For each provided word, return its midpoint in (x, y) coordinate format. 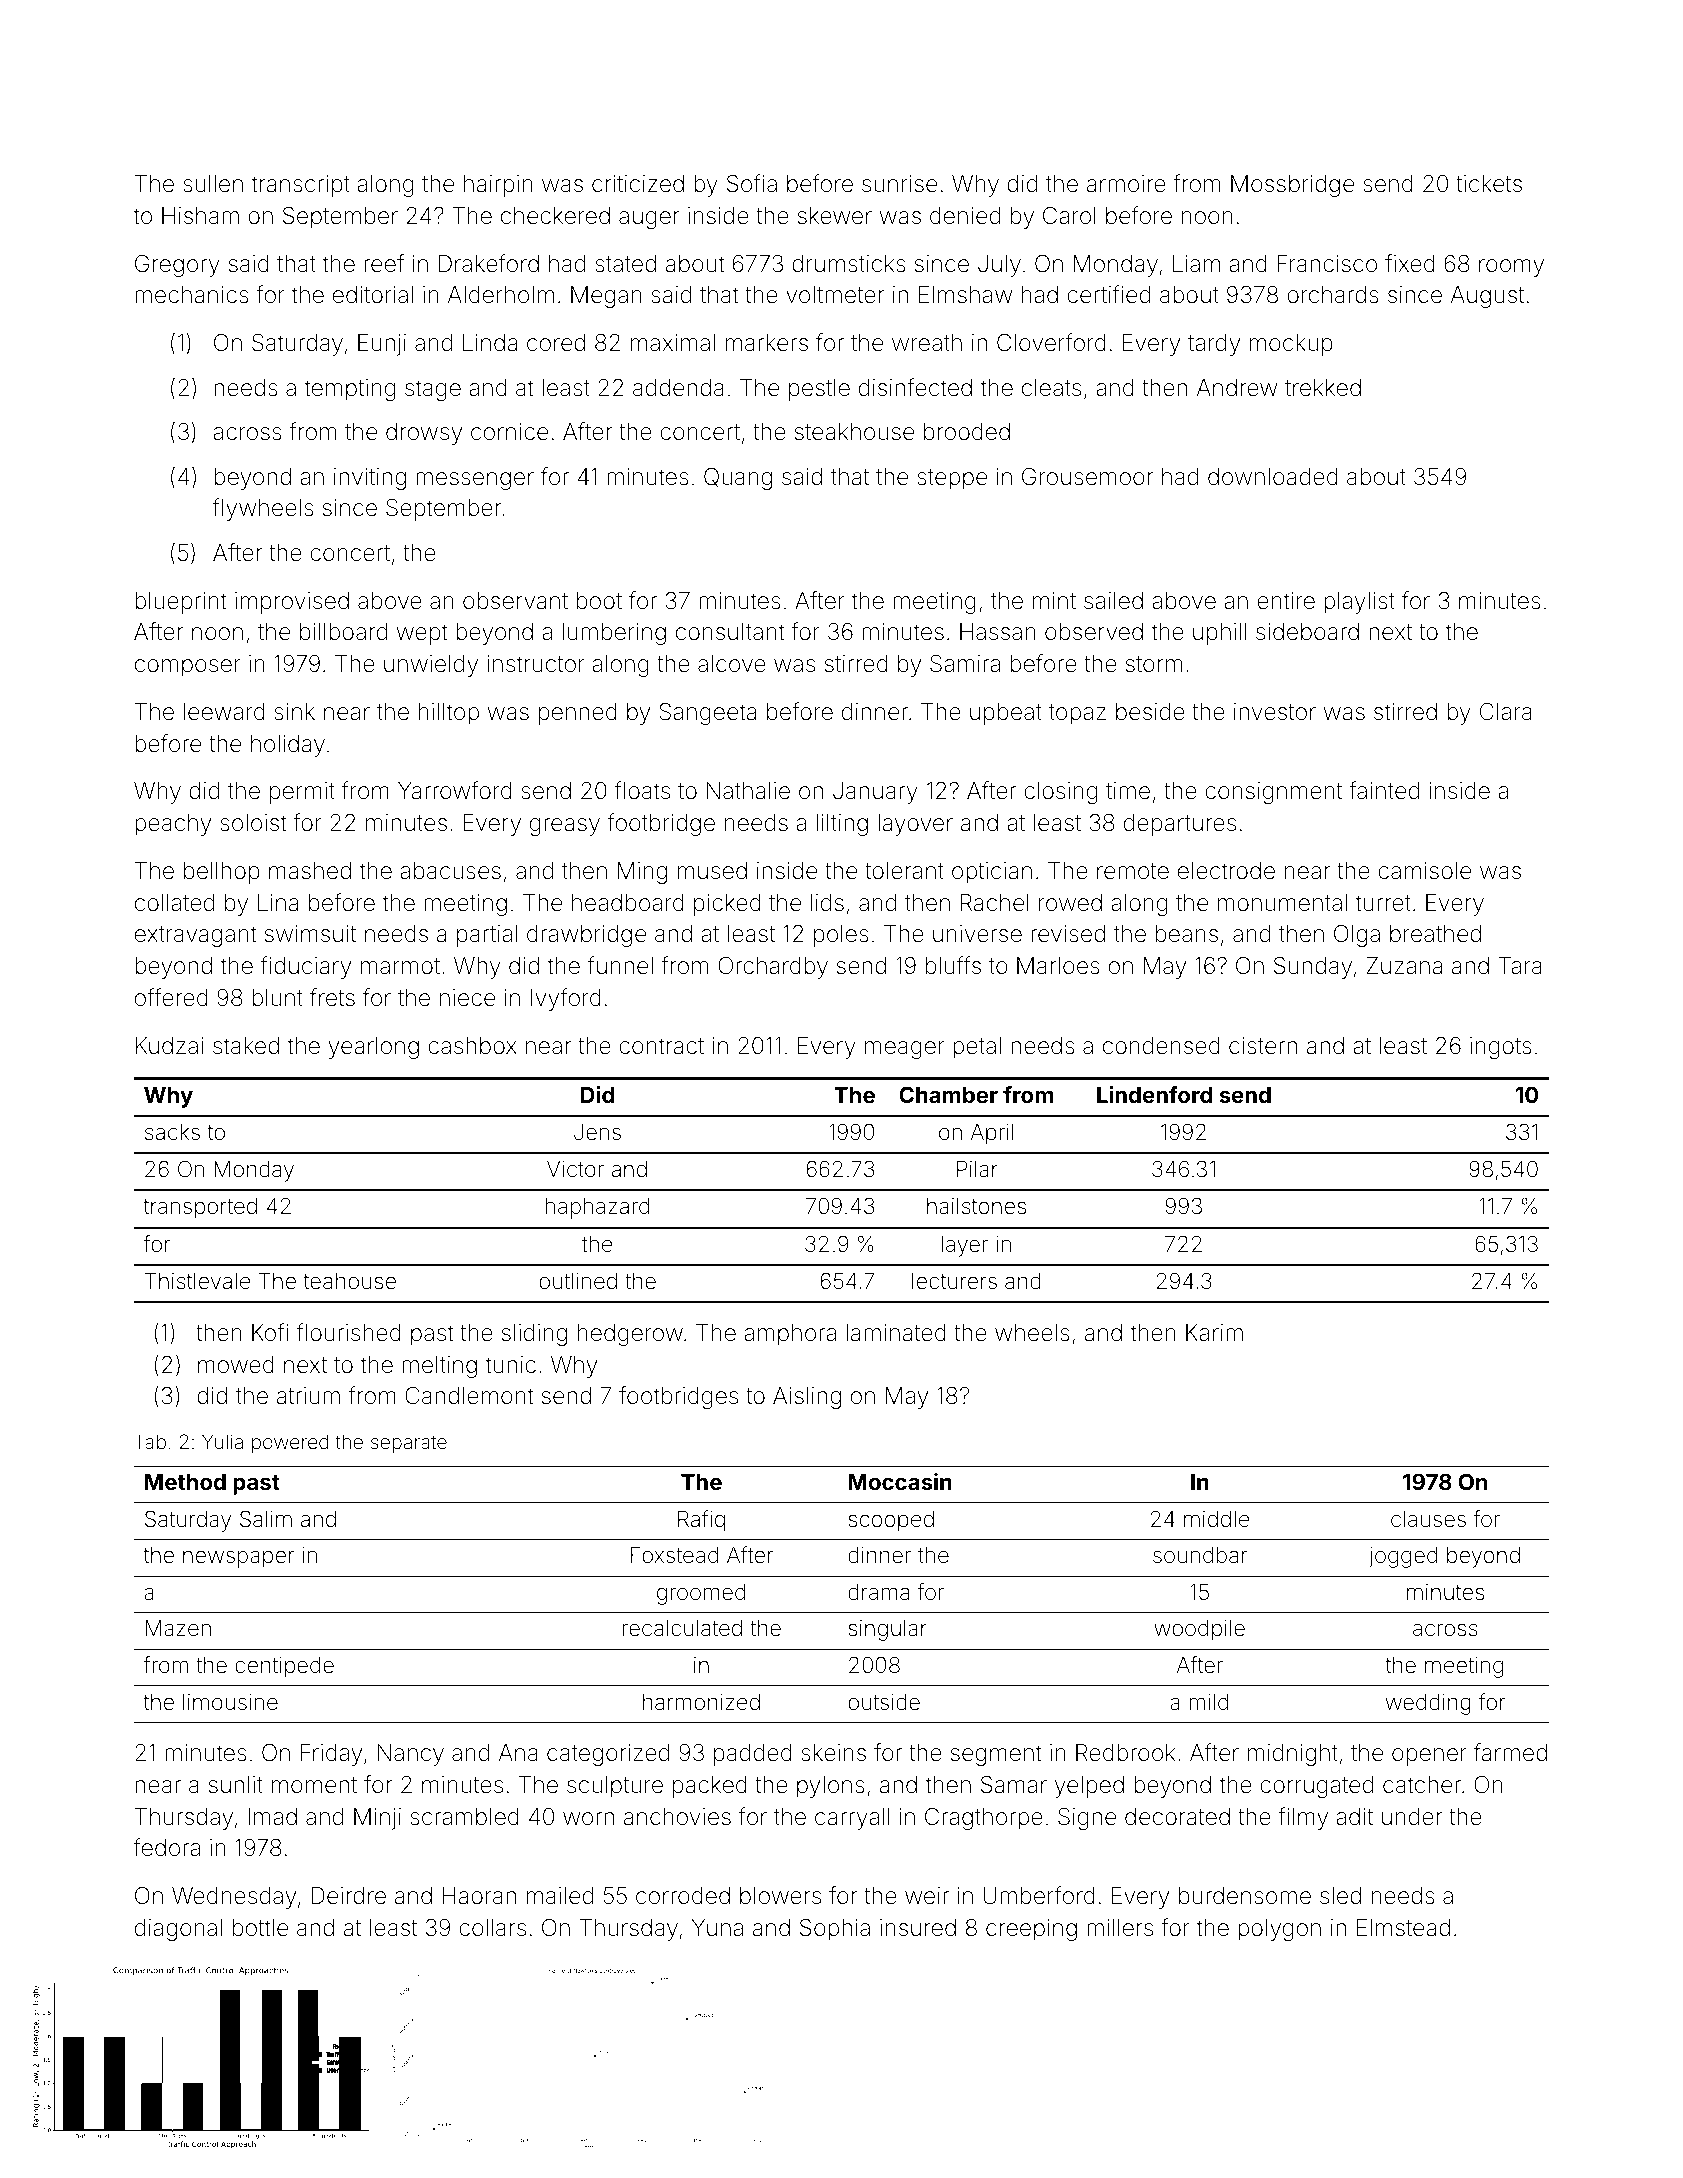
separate (409, 1444)
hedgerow (630, 1335)
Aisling (807, 1398)
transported (200, 1208)
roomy (1511, 268)
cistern (1263, 1045)
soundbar (1200, 1555)
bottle (260, 1928)
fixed (1410, 263)
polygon (1279, 1930)
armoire (1126, 184)
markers (767, 343)
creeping (1031, 1930)
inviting (370, 479)
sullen (213, 183)
